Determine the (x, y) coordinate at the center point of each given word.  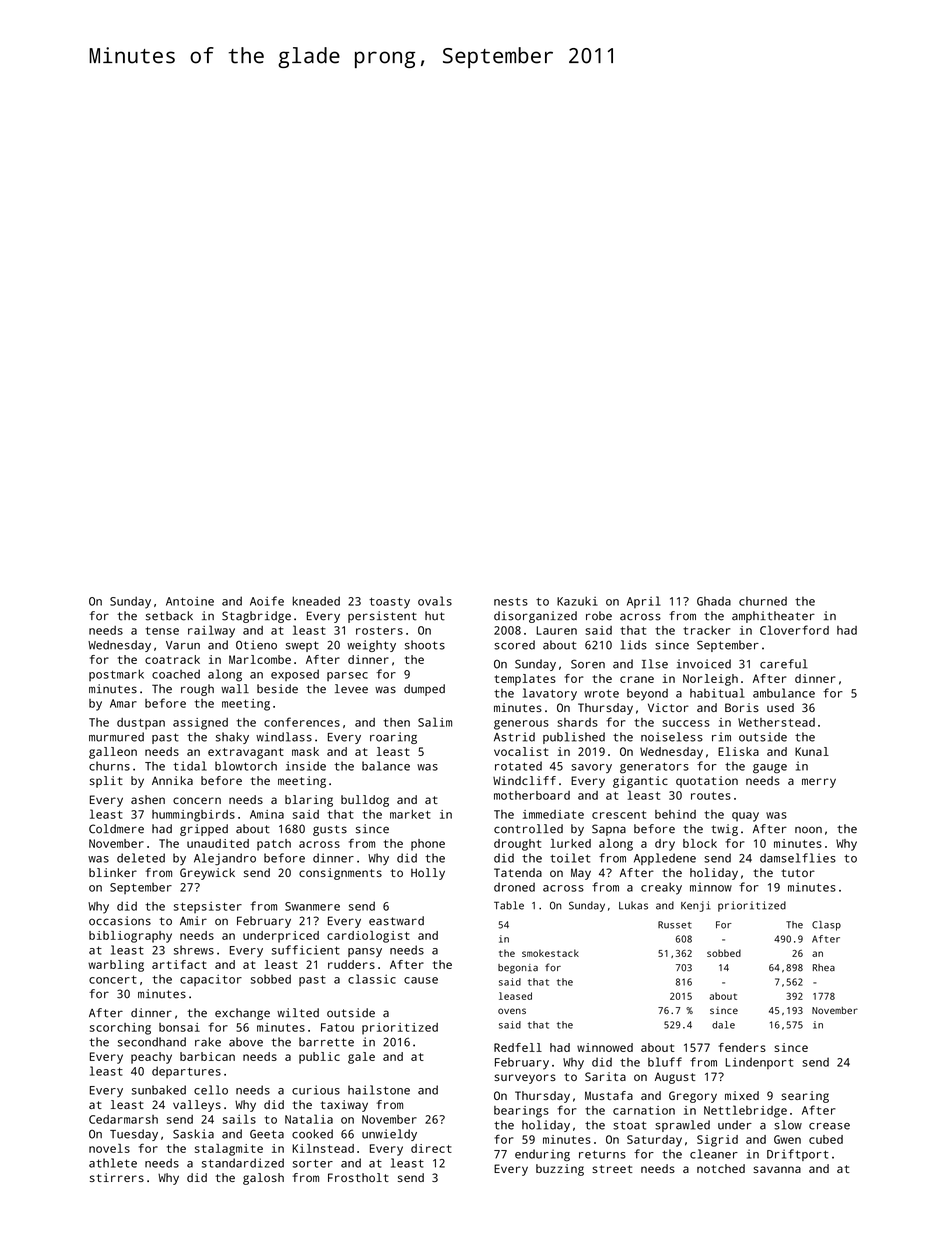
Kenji (696, 906)
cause (421, 980)
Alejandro (225, 859)
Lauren (556, 630)
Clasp (826, 926)
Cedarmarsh (123, 1119)
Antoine (190, 601)
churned (763, 601)
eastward (396, 921)
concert (113, 979)
